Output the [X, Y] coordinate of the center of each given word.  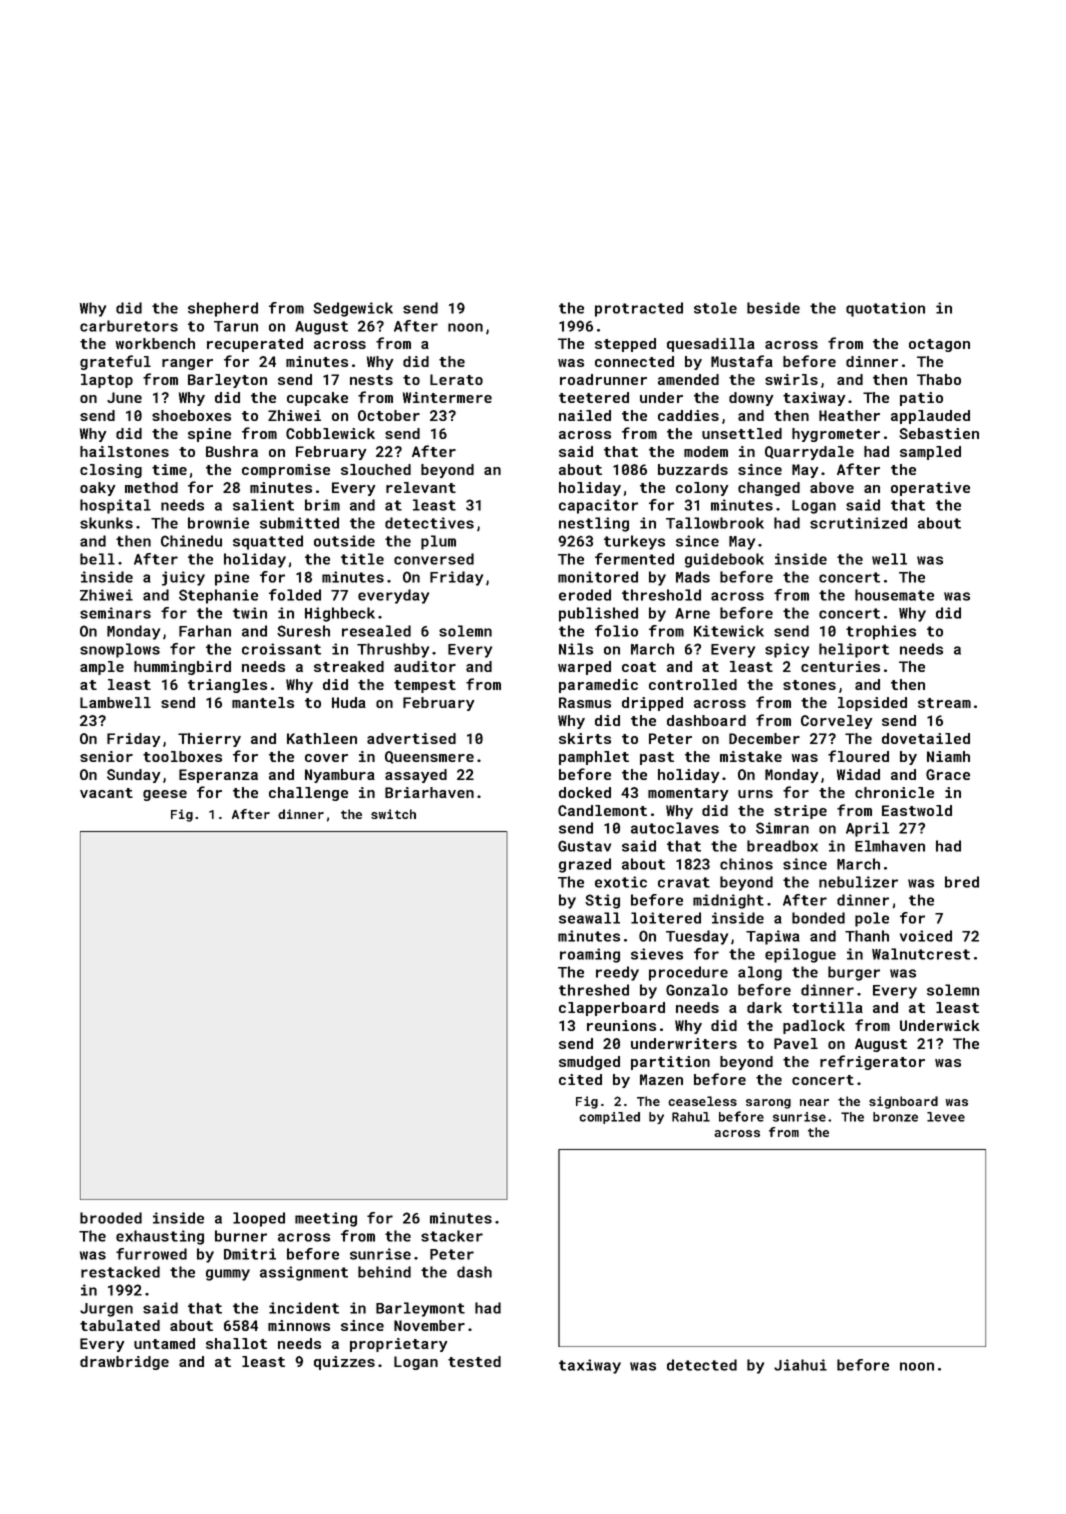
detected [702, 1365]
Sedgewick [353, 309]
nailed [585, 415]
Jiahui [800, 1365]
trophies [881, 632]
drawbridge [124, 1363]
